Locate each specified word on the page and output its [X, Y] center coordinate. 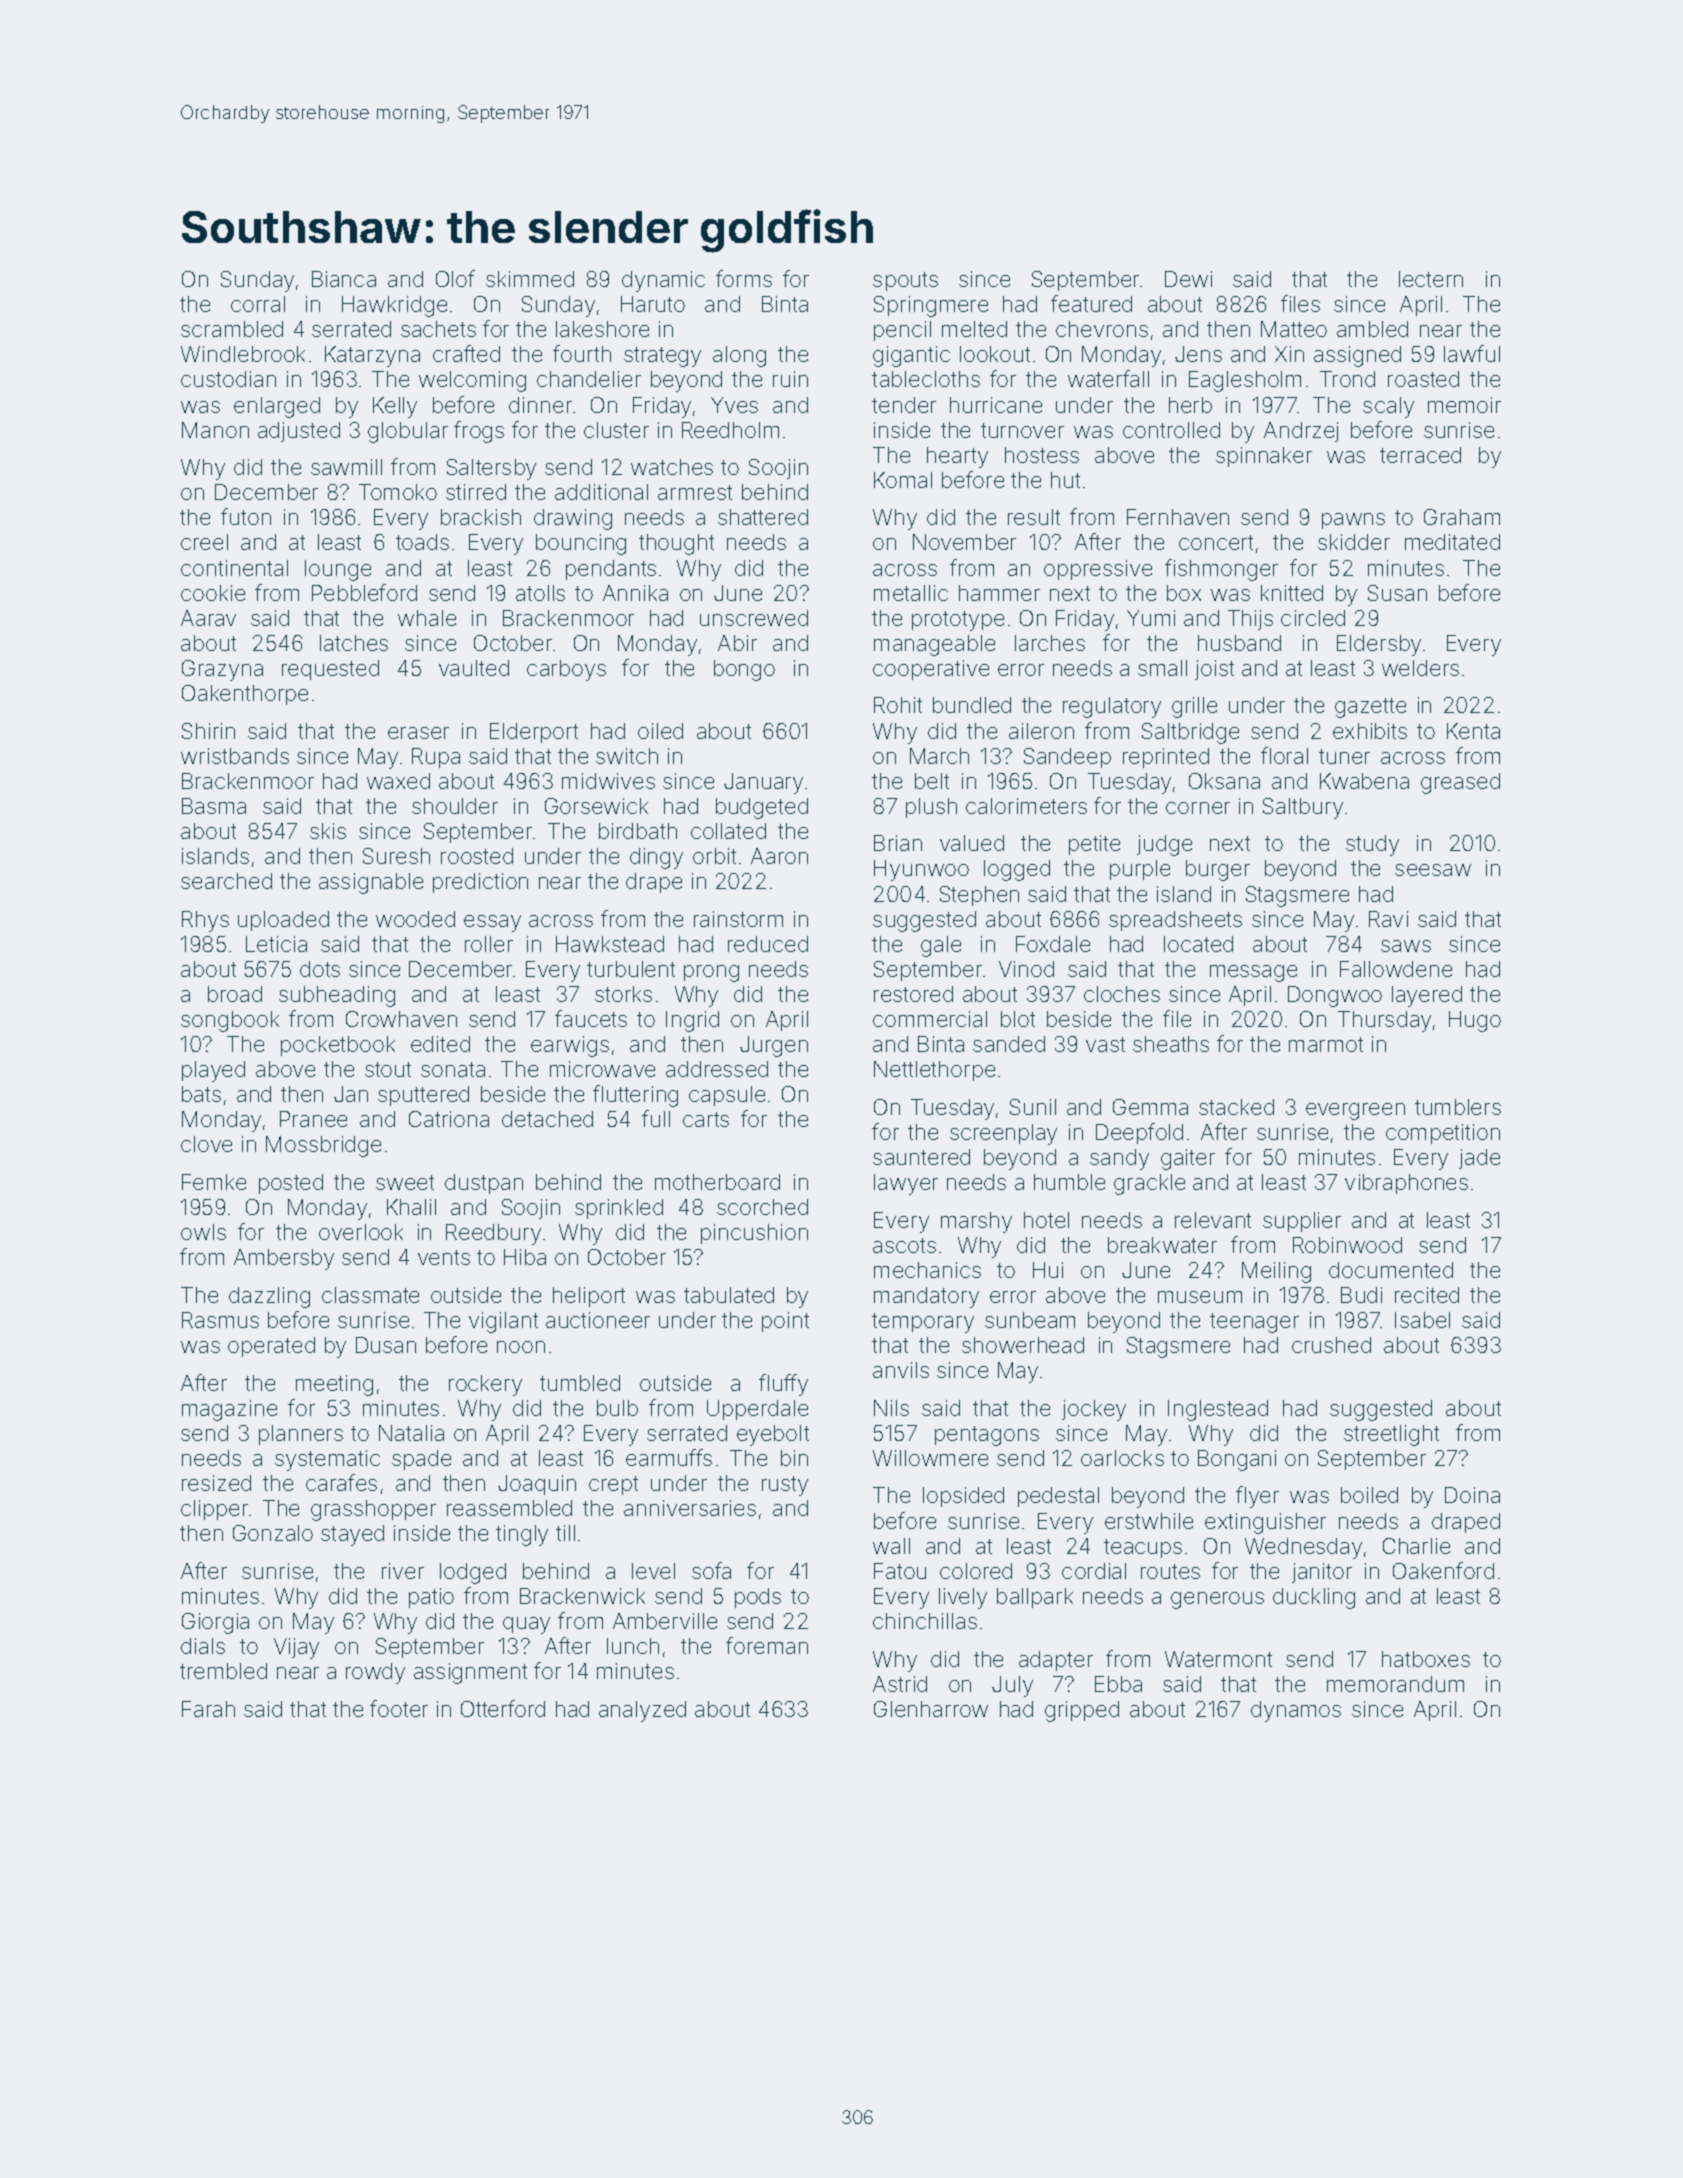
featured [1091, 303]
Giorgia [215, 1623]
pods [758, 1598]
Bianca [344, 279]
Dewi [1188, 279]
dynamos [1296, 1711]
